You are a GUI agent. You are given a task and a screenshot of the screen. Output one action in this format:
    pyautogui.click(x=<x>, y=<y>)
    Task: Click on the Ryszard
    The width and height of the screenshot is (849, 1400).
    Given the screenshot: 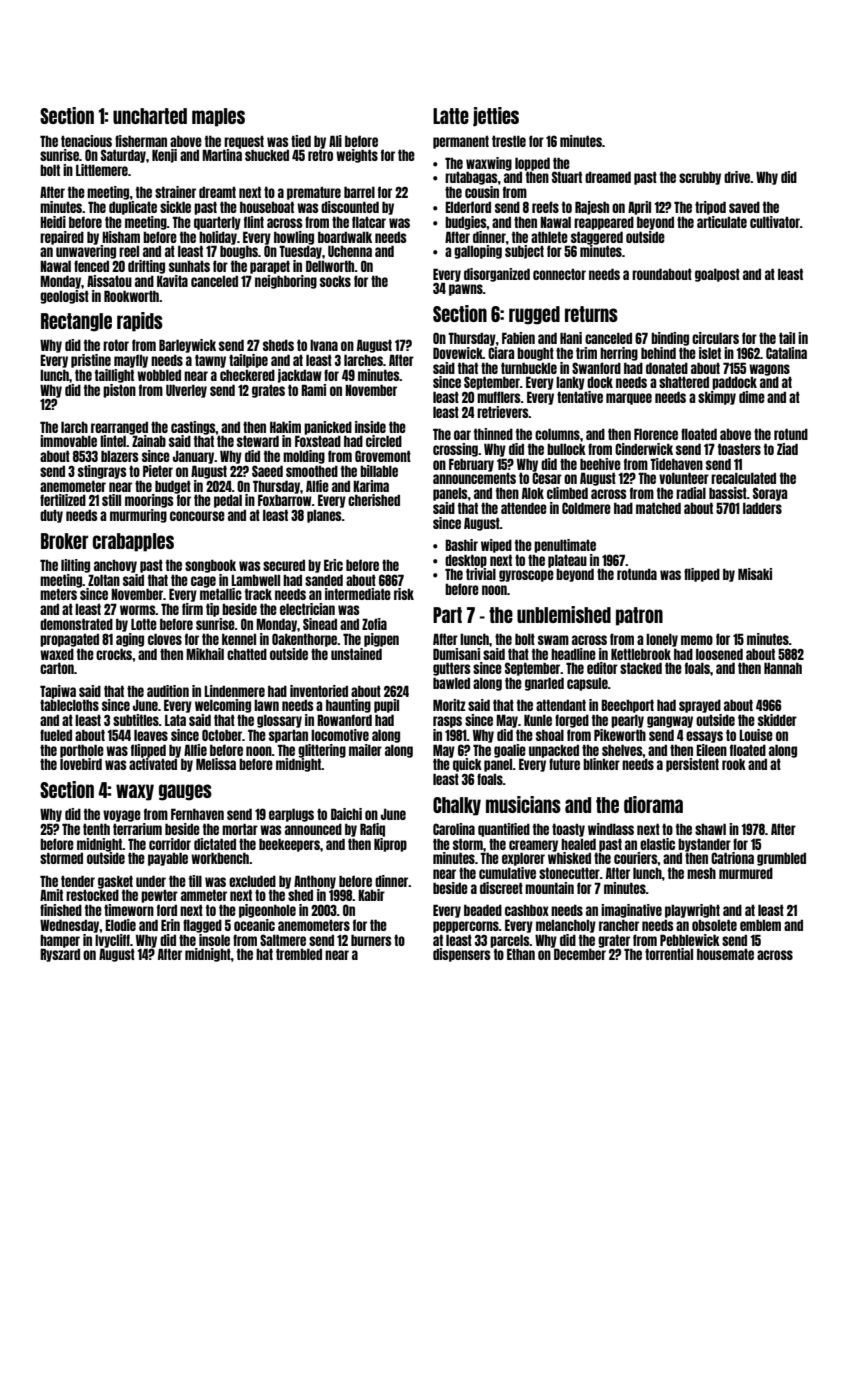 What is the action you would take?
    pyautogui.click(x=60, y=955)
